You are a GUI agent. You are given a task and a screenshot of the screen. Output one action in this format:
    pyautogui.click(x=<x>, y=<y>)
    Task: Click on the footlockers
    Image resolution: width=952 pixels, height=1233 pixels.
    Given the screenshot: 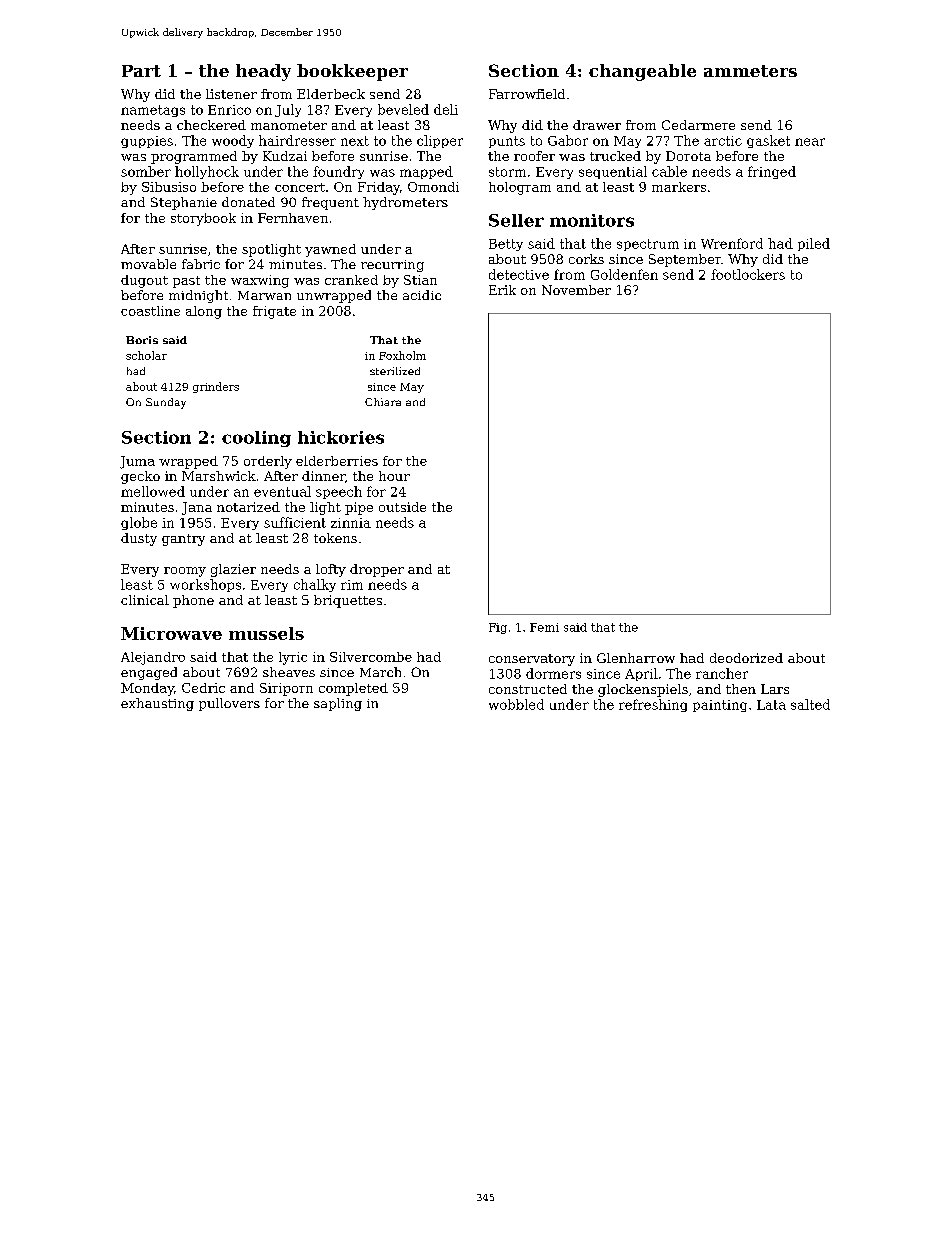 What is the action you would take?
    pyautogui.click(x=748, y=274)
